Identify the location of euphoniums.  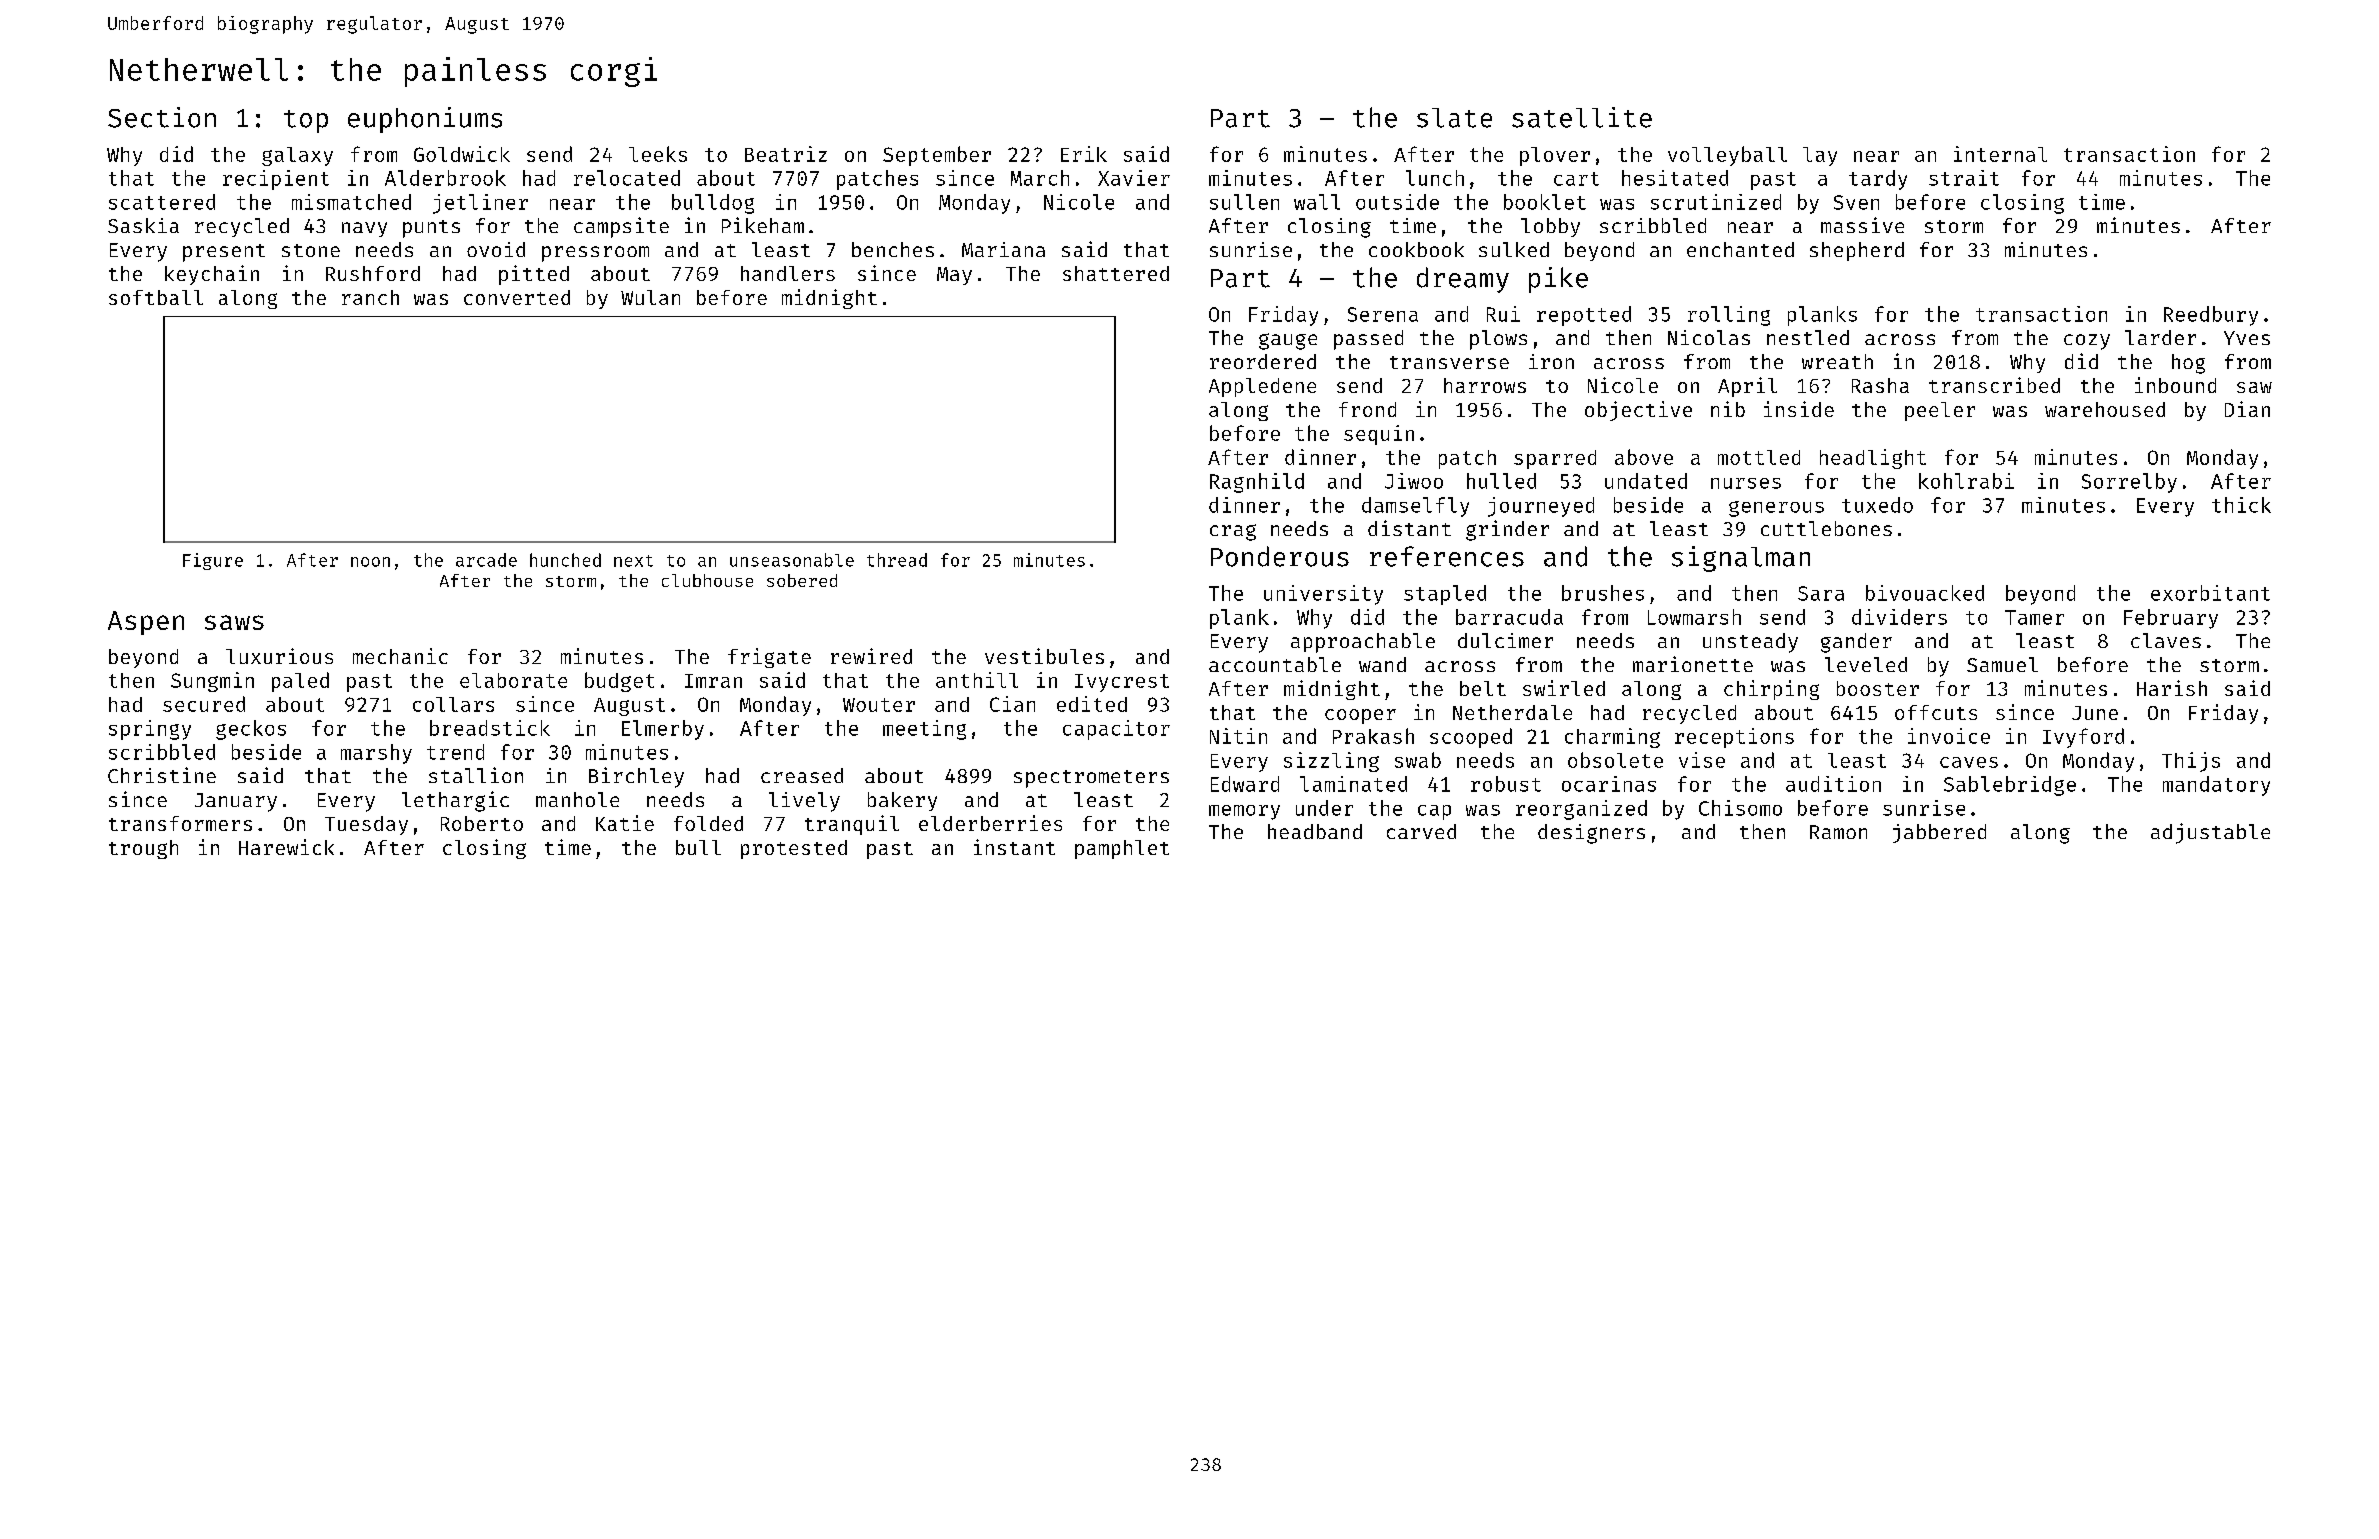
(425, 120).
